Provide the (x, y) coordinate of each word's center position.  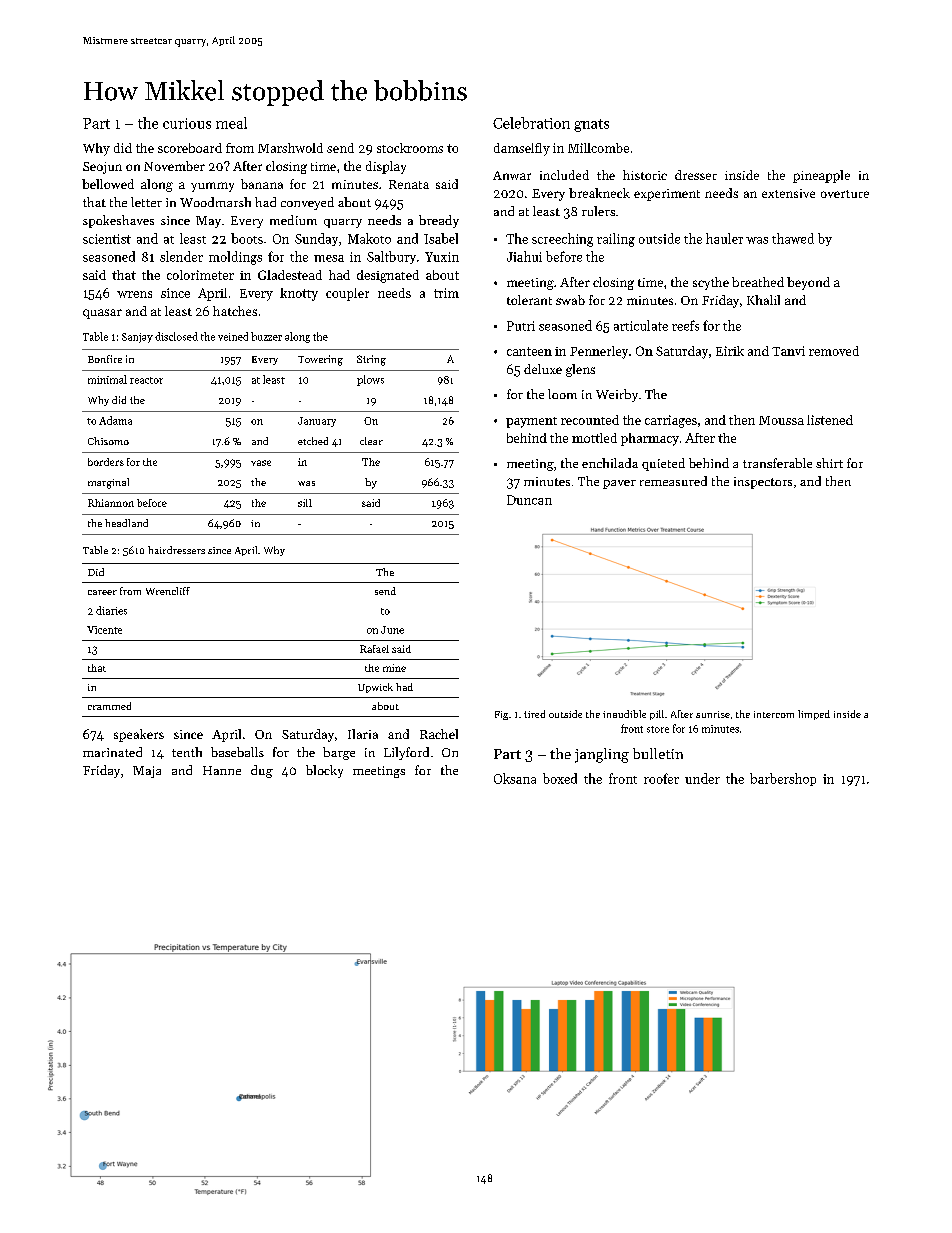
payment (531, 422)
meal (231, 123)
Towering (320, 360)
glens (580, 370)
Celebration (531, 123)
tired (534, 714)
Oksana (515, 778)
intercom (774, 714)
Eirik (730, 351)
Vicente (104, 630)
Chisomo (108, 441)
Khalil (763, 300)
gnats (591, 125)
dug (262, 771)
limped (814, 715)
